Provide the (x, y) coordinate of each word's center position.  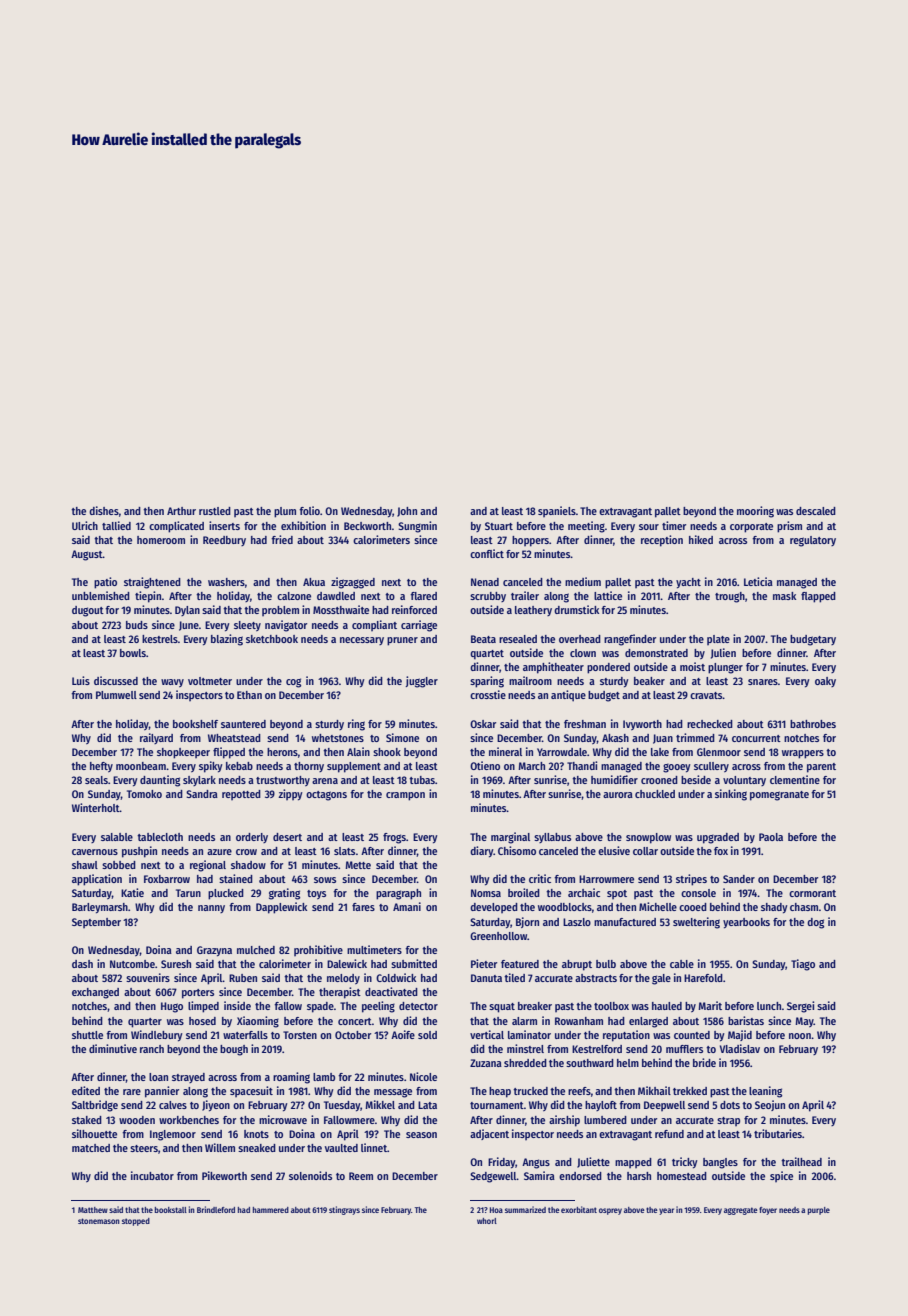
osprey (610, 1211)
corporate (751, 528)
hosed (202, 1021)
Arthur (181, 511)
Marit (710, 1005)
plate (718, 640)
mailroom (530, 680)
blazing (227, 640)
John (407, 512)
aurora (618, 795)
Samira (539, 1175)
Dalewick (347, 963)
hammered (271, 1210)
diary (481, 852)
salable (117, 837)
